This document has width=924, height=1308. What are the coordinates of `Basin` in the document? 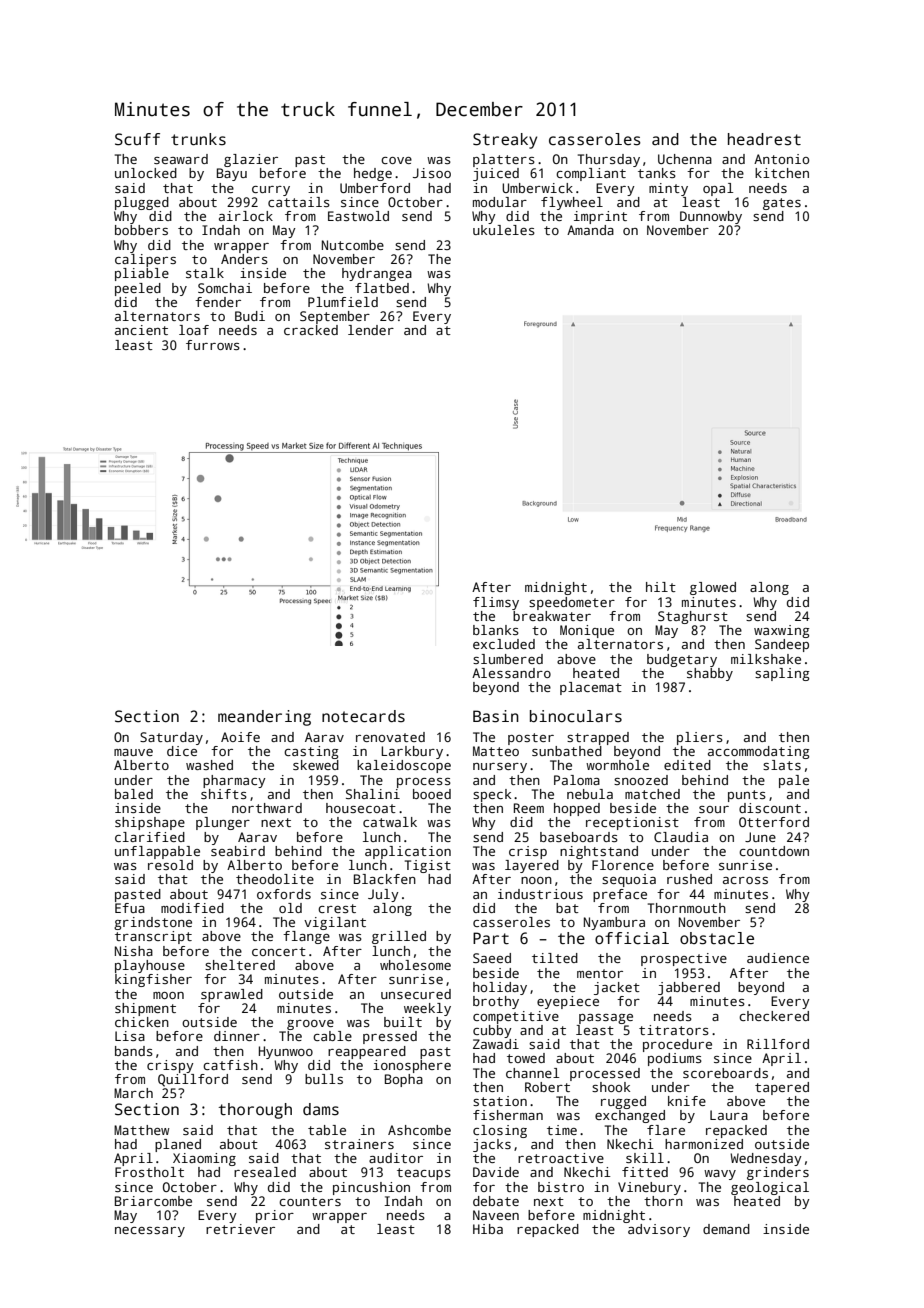 It's located at (496, 716).
